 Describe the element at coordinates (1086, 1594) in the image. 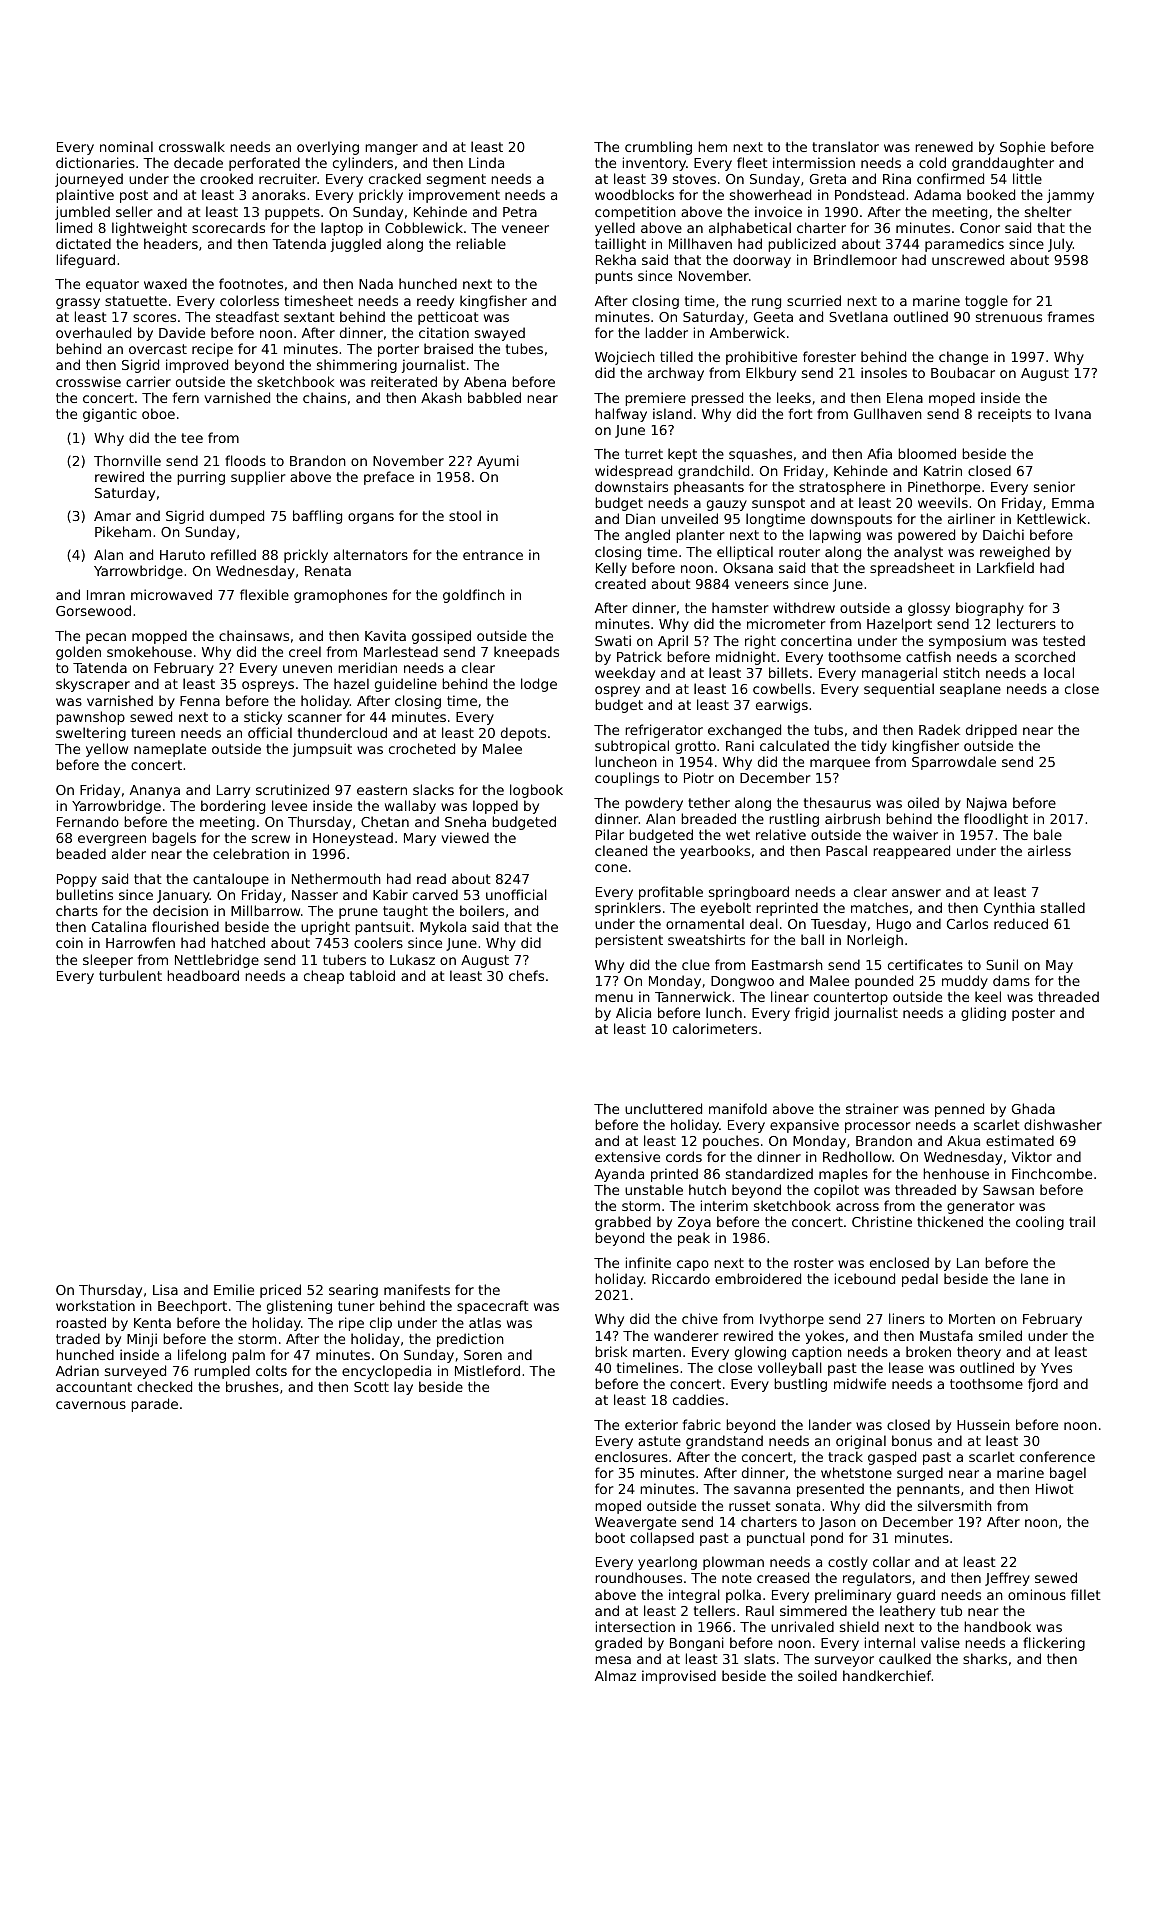

I see `fillet` at that location.
